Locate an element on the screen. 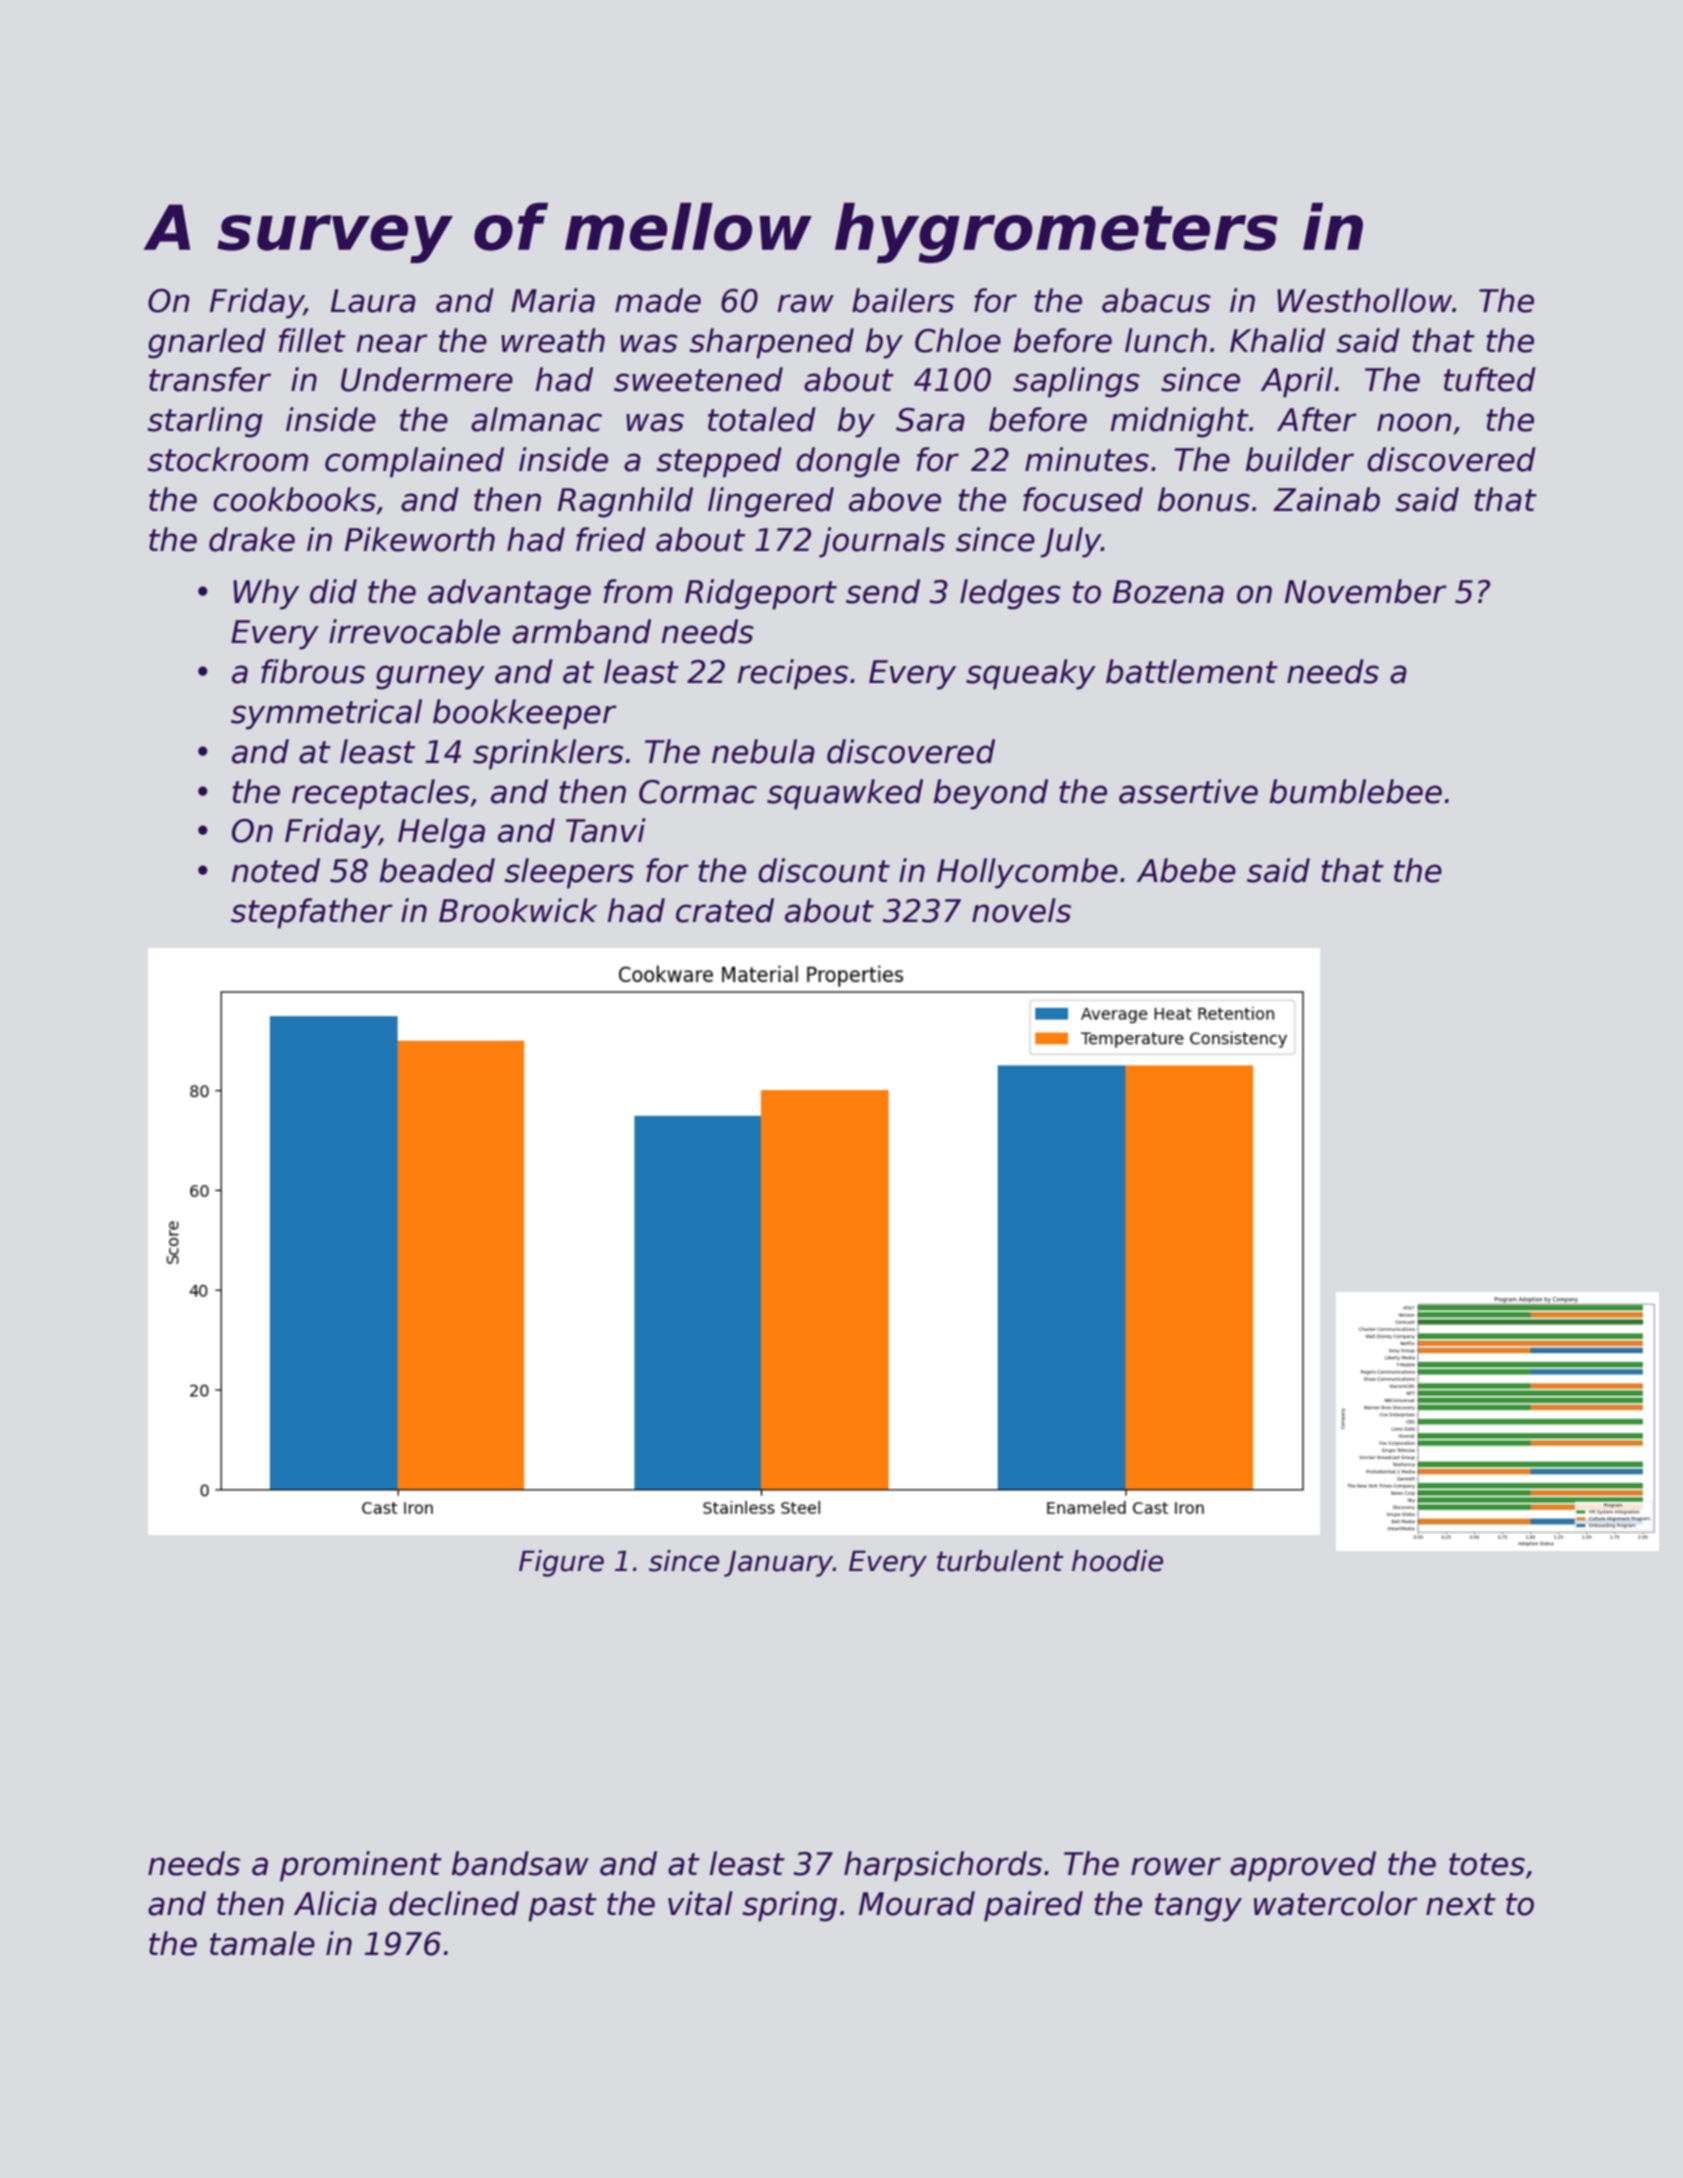 The height and width of the screenshot is (2178, 1683). Alicia is located at coordinates (335, 1903).
